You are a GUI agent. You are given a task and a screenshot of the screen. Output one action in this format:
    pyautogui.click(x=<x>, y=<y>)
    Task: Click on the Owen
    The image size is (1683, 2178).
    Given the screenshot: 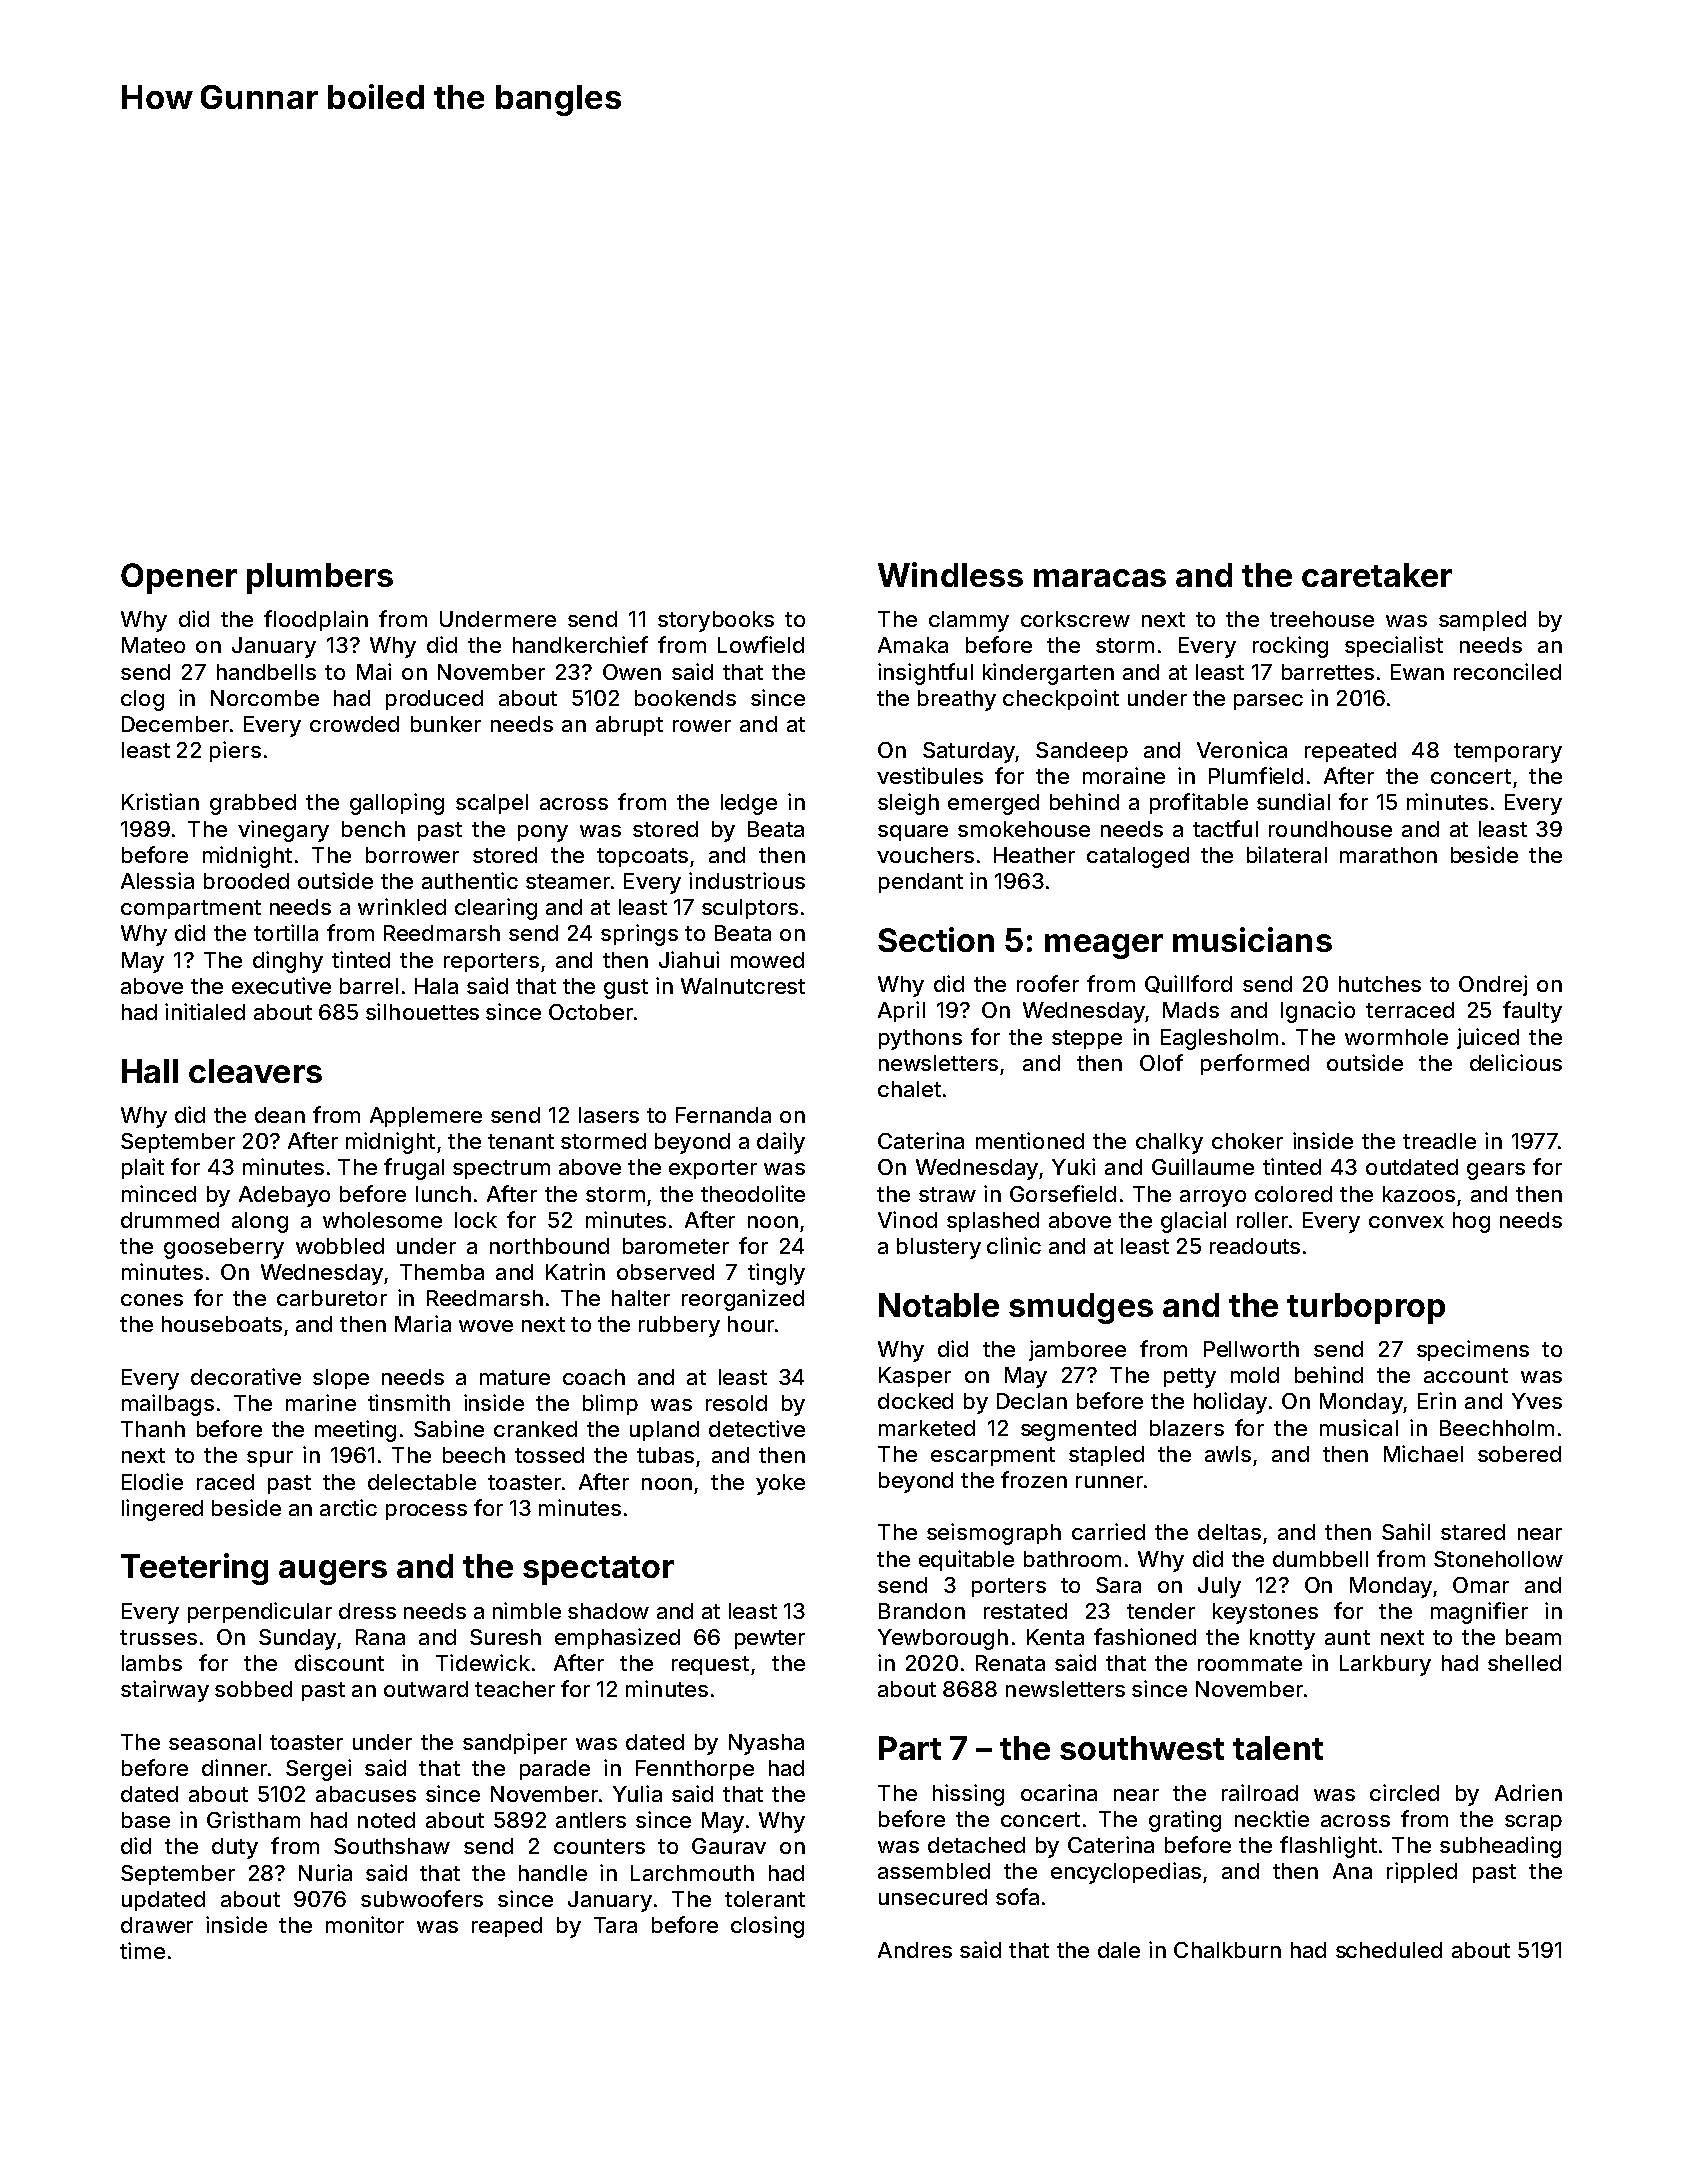 What is the action you would take?
    pyautogui.click(x=632, y=672)
